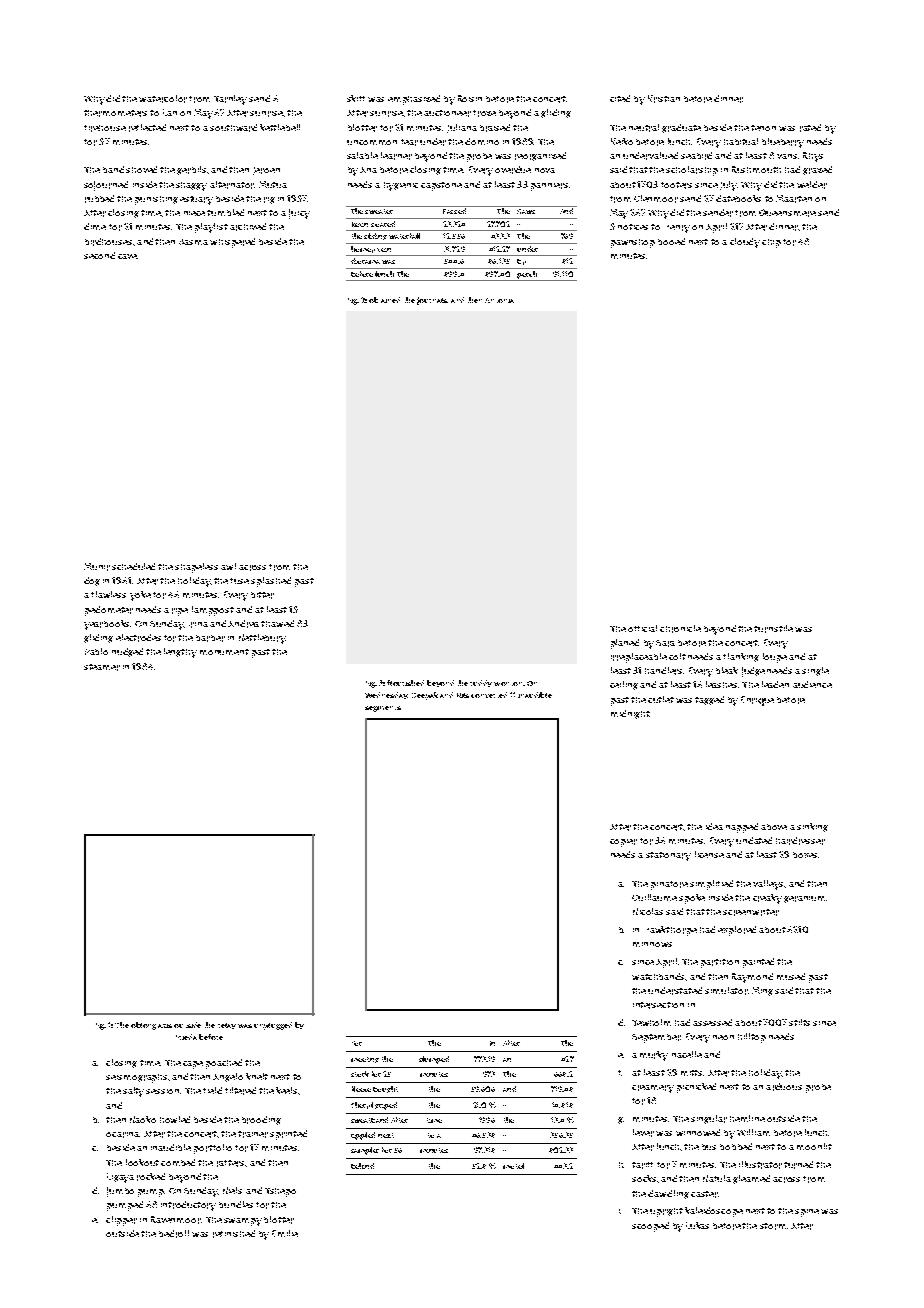  What do you see at coordinates (787, 156) in the screenshot?
I see `vans` at bounding box center [787, 156].
